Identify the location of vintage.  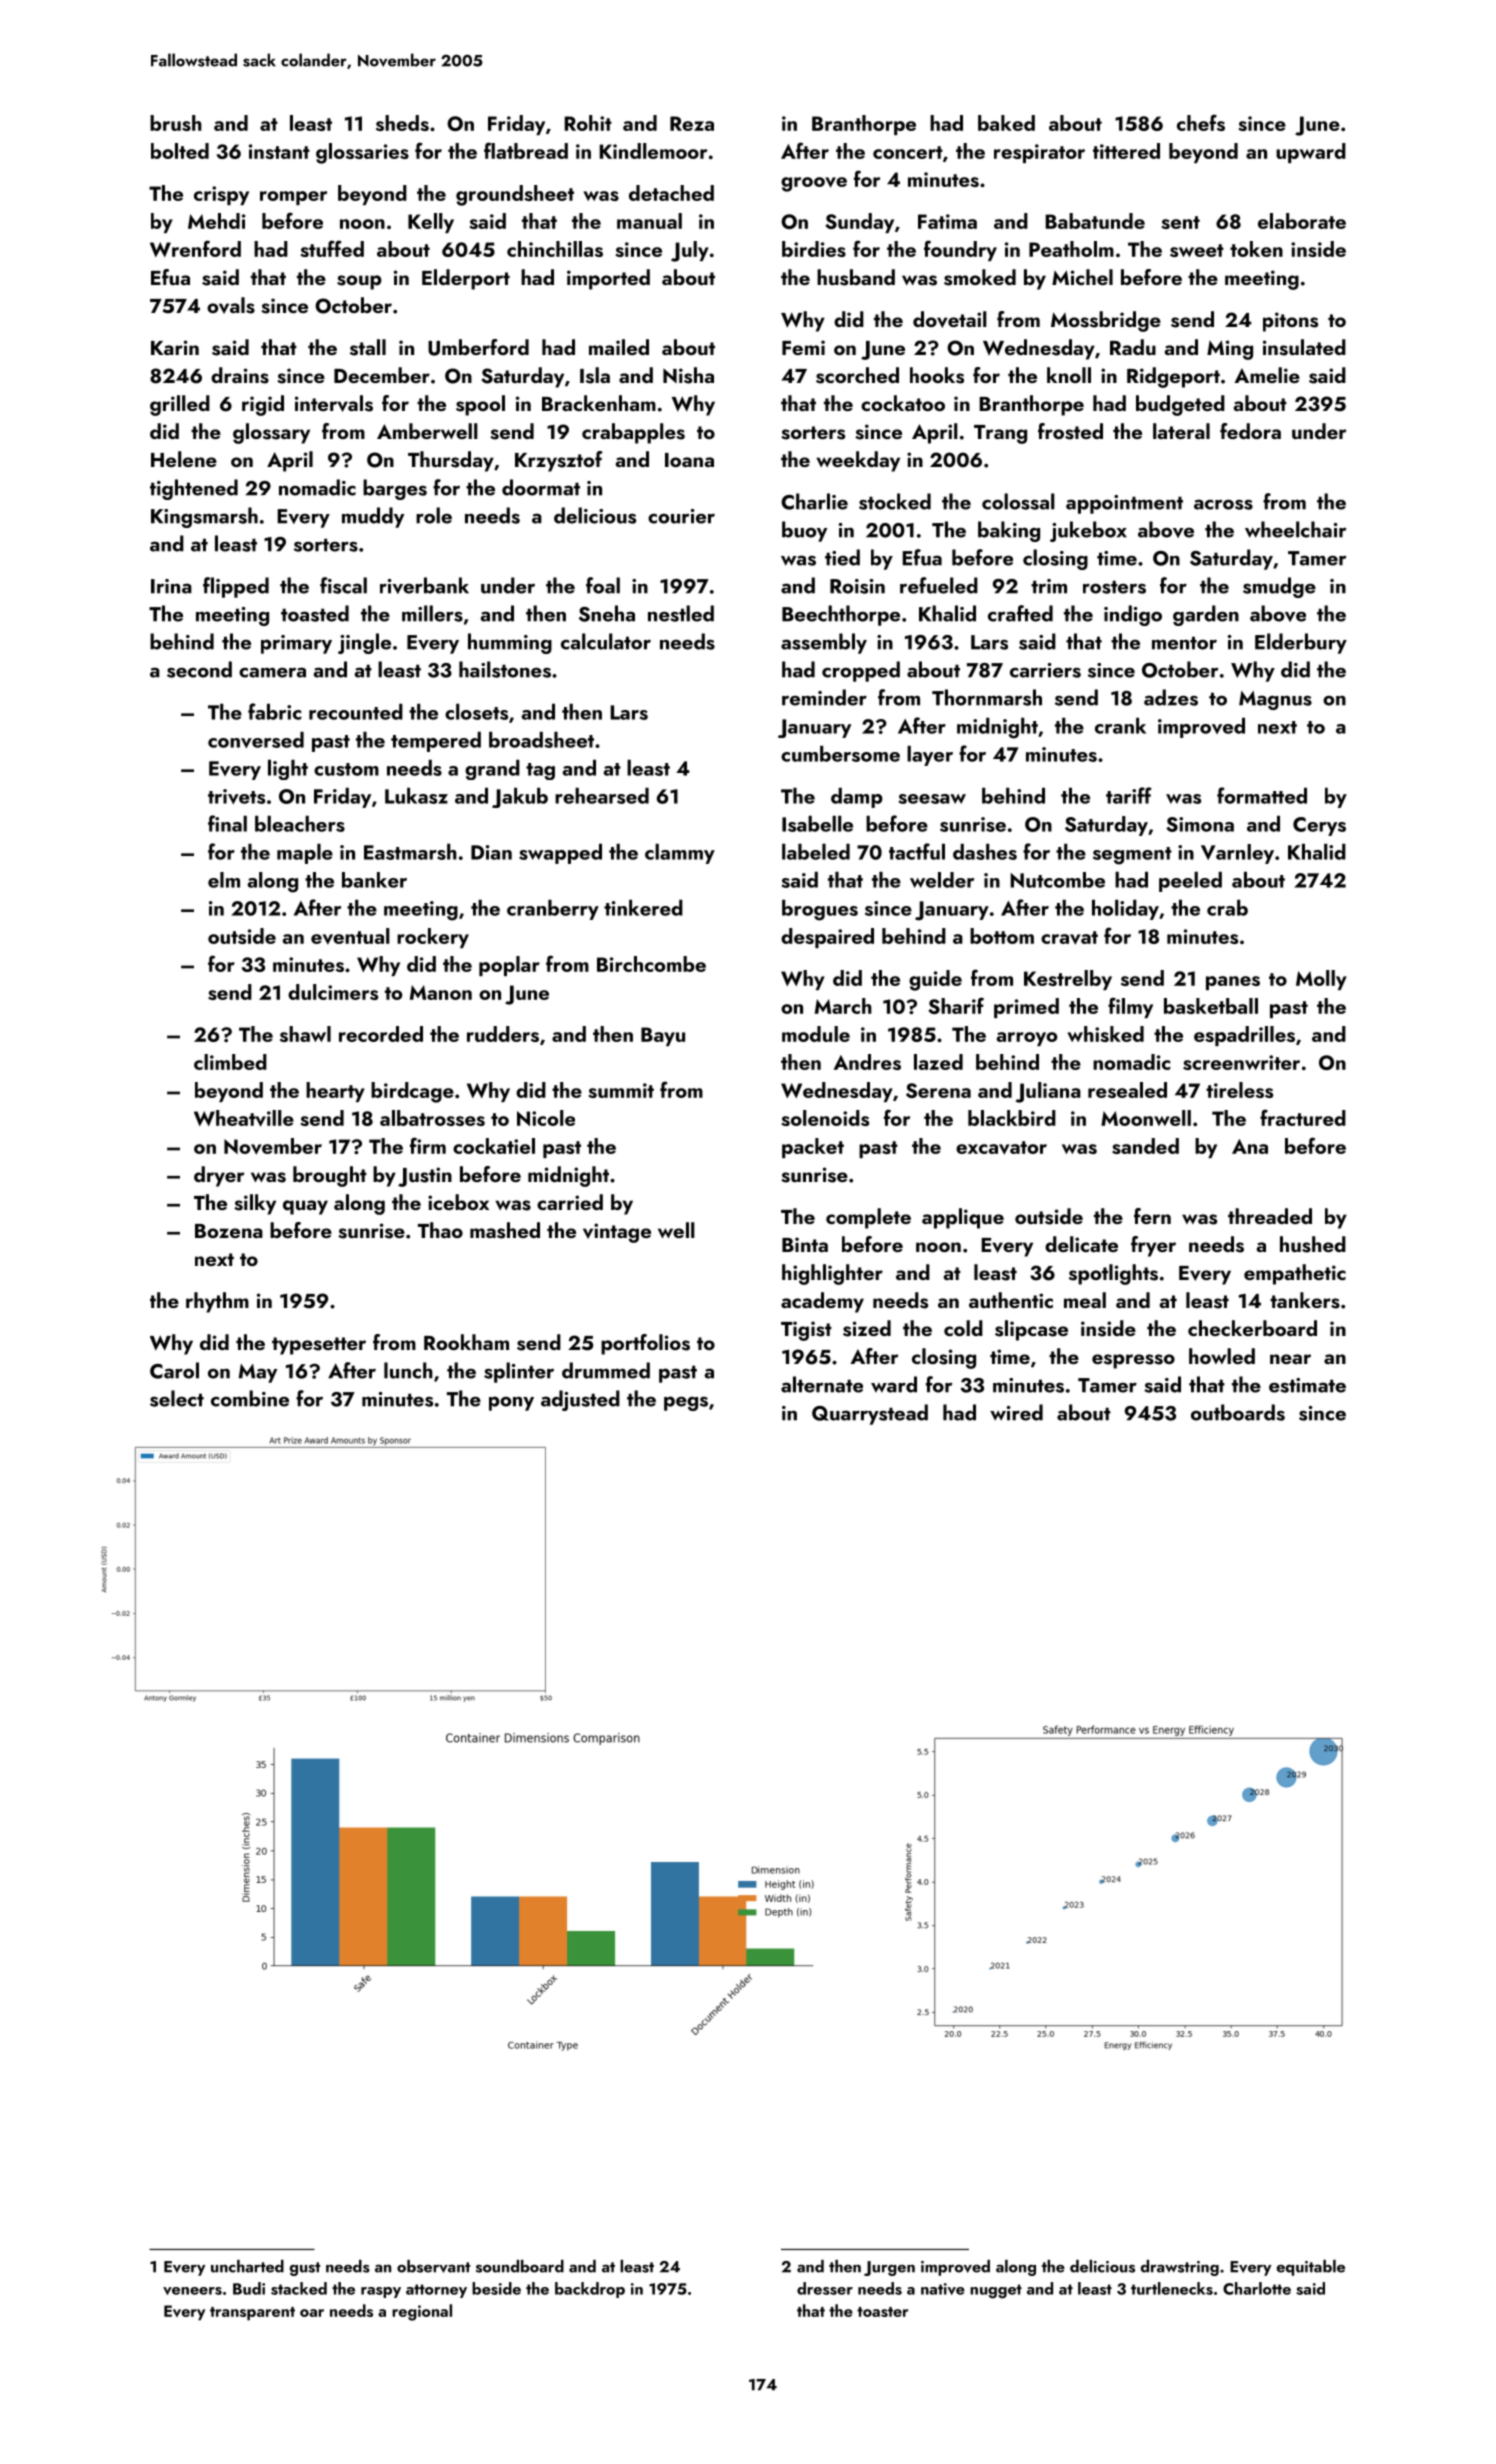
(617, 1233).
